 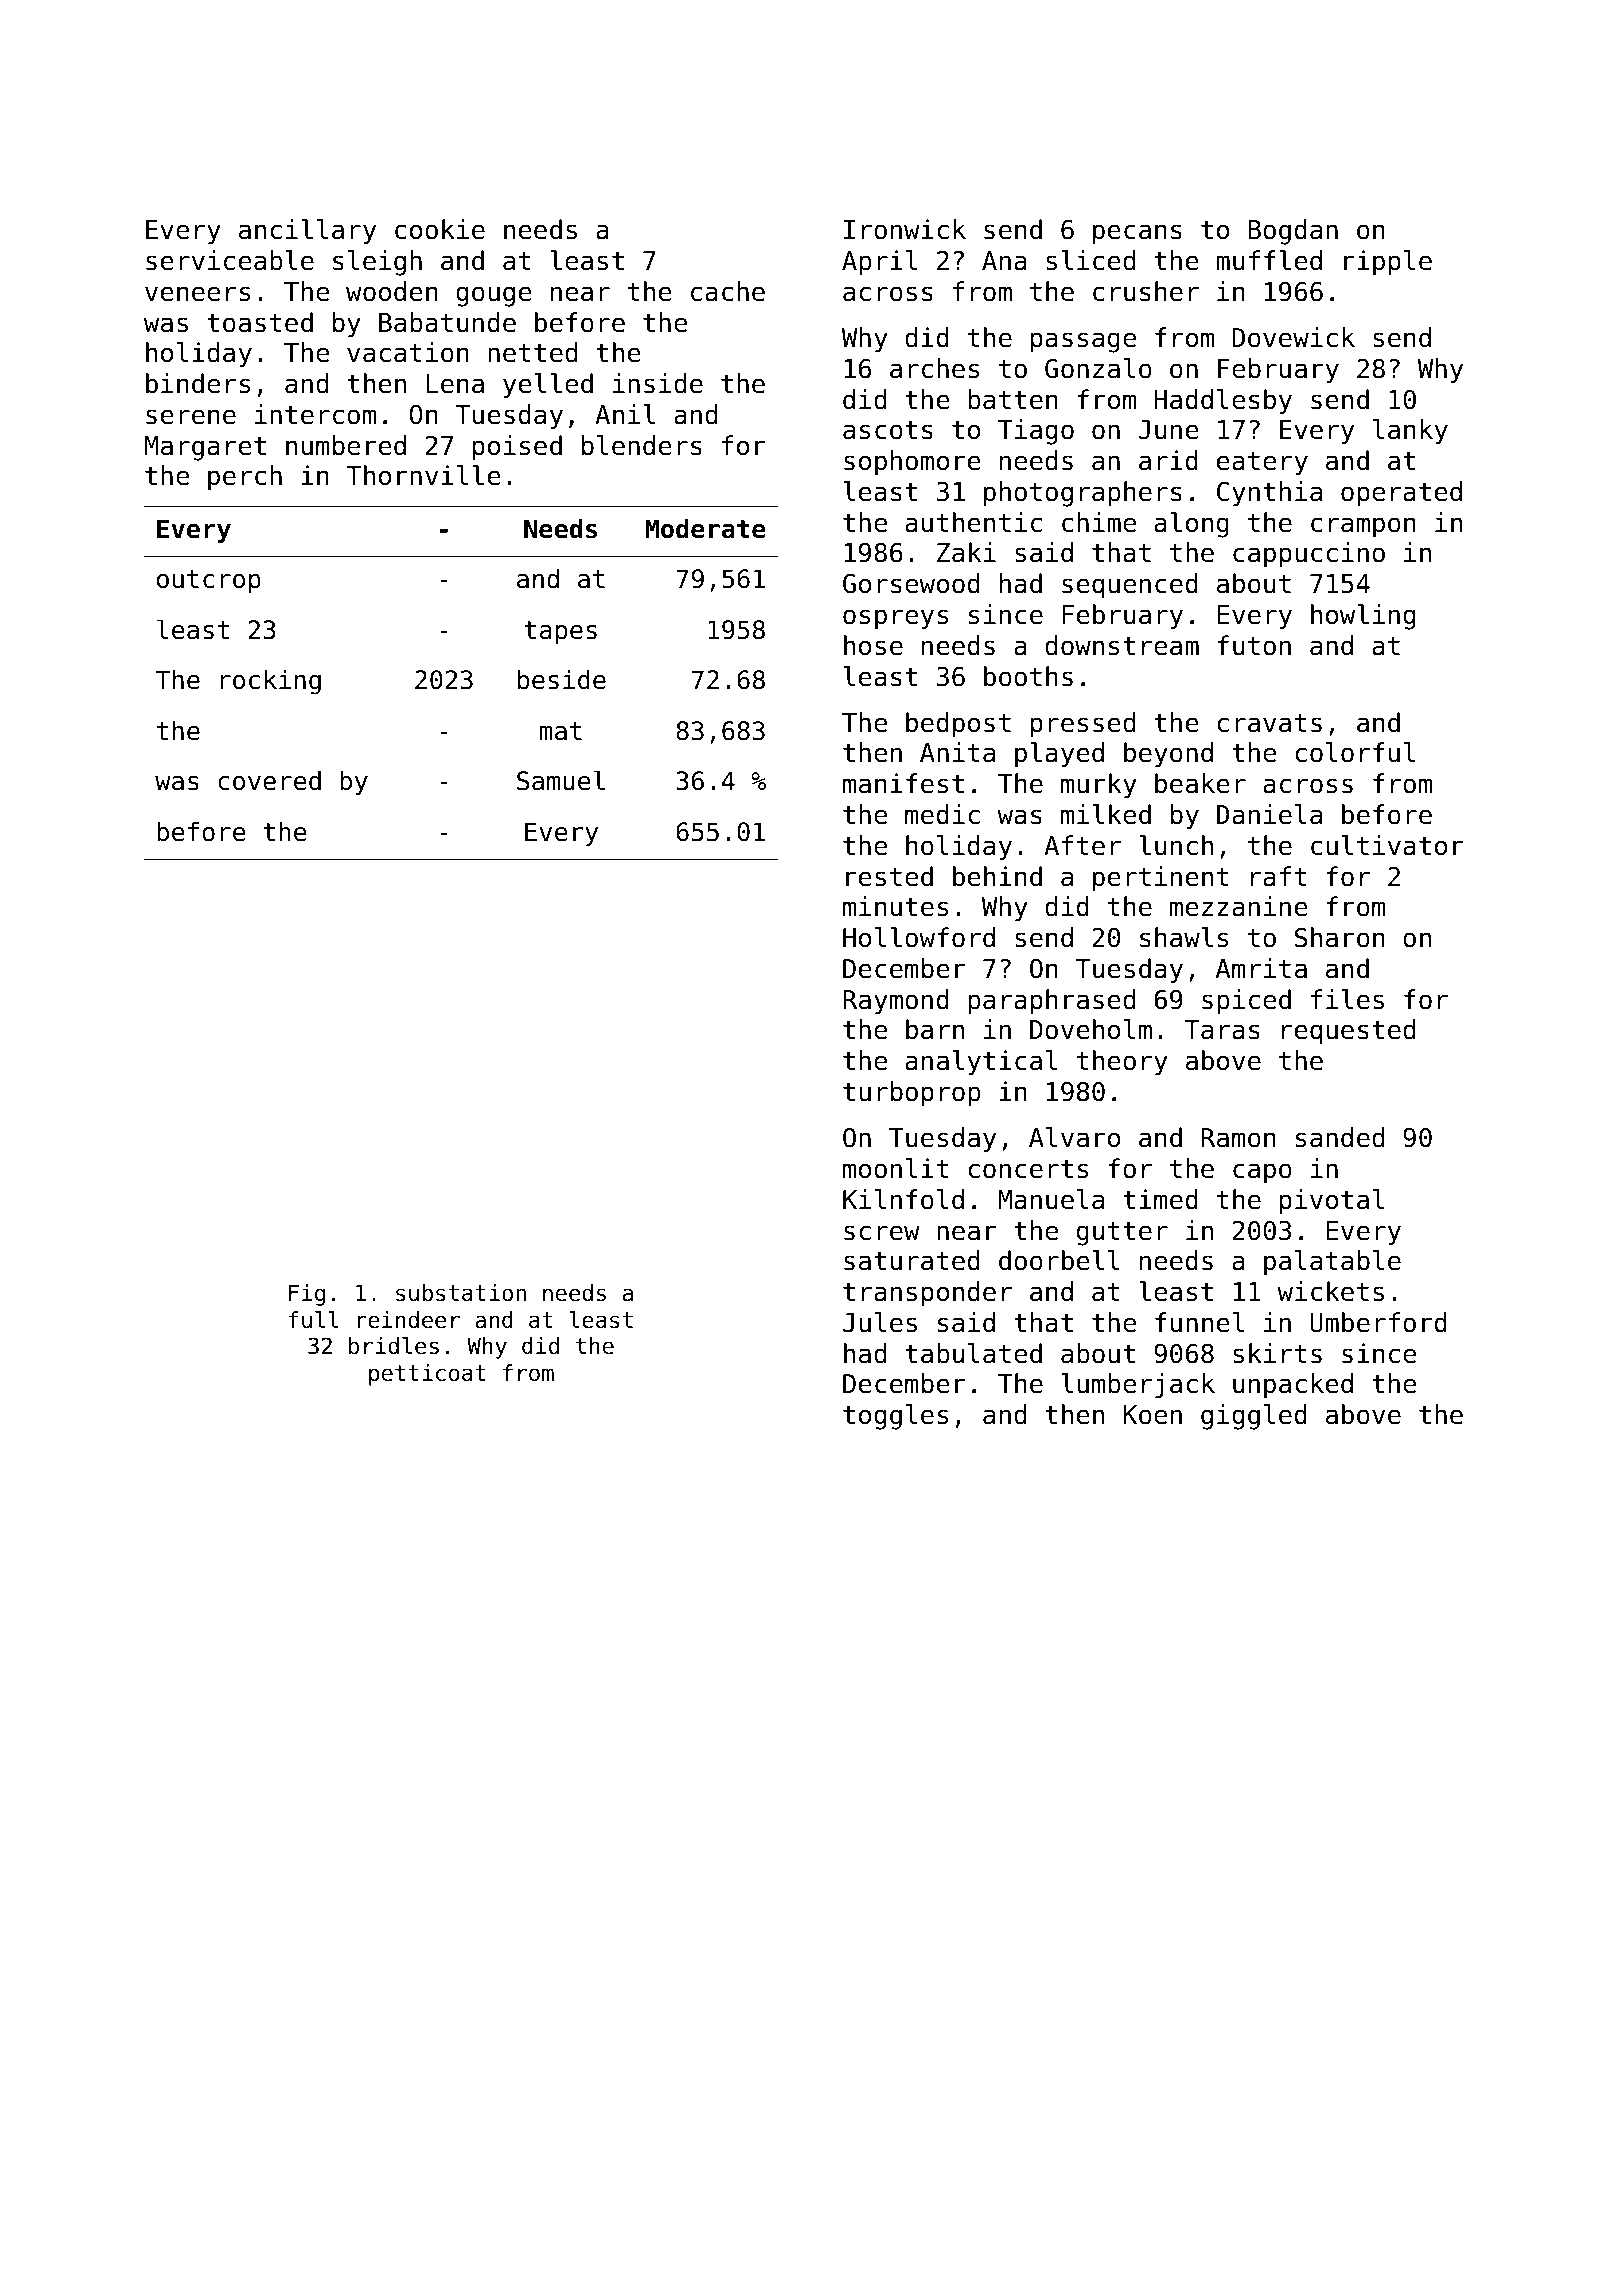 I want to click on Gorsewood, so click(x=911, y=583).
